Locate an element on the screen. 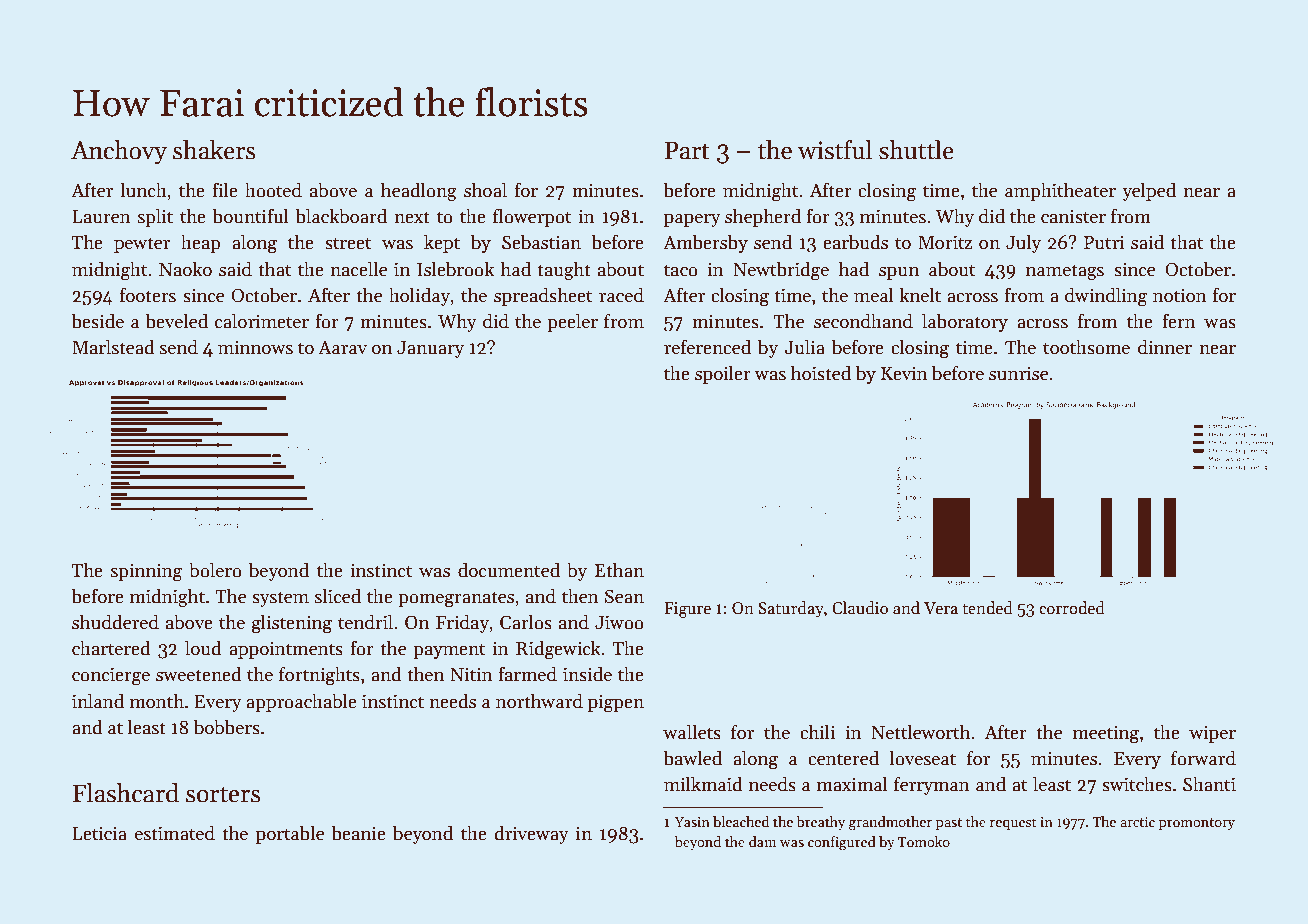 Image resolution: width=1308 pixels, height=924 pixels. tended is located at coordinates (987, 608).
